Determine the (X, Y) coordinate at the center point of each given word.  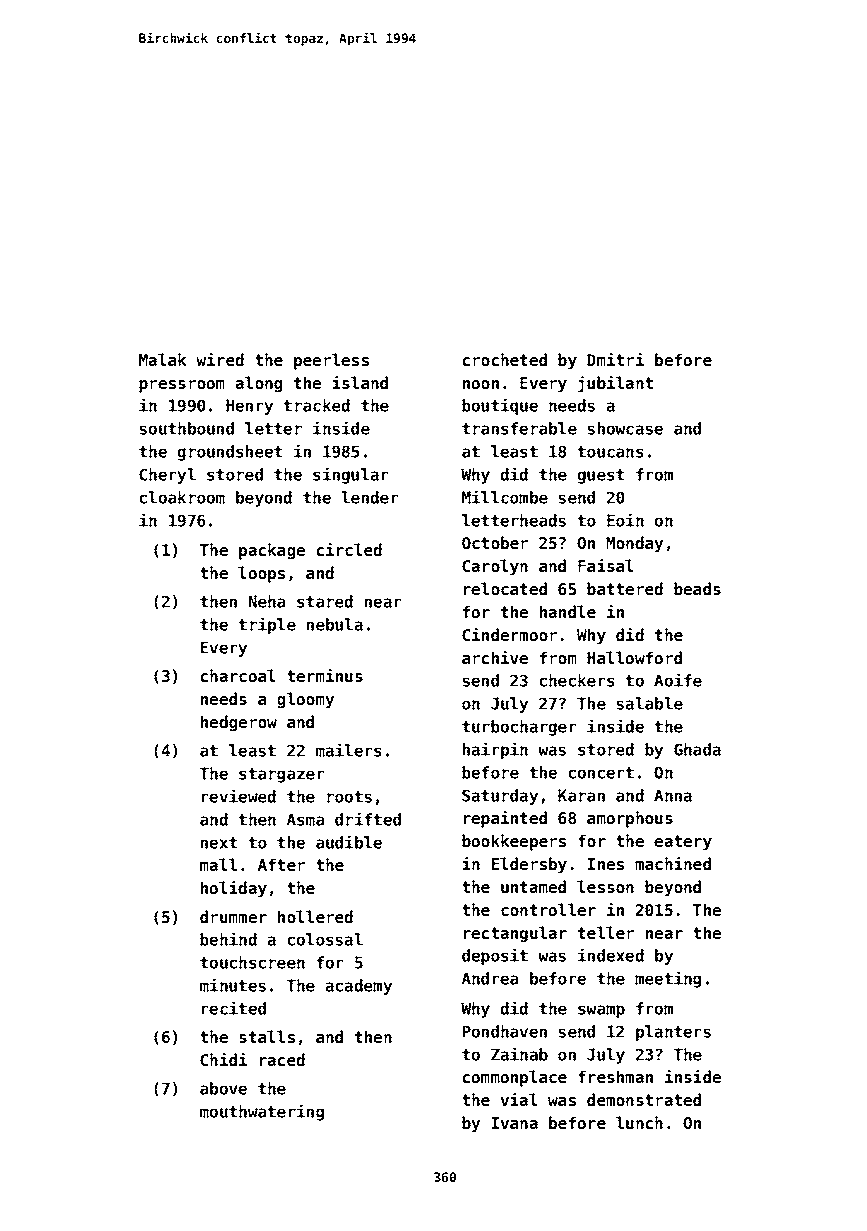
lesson (605, 886)
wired (220, 360)
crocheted (505, 359)
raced (282, 1060)
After (281, 864)
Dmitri (615, 359)
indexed (611, 955)
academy (358, 987)
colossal (325, 939)
